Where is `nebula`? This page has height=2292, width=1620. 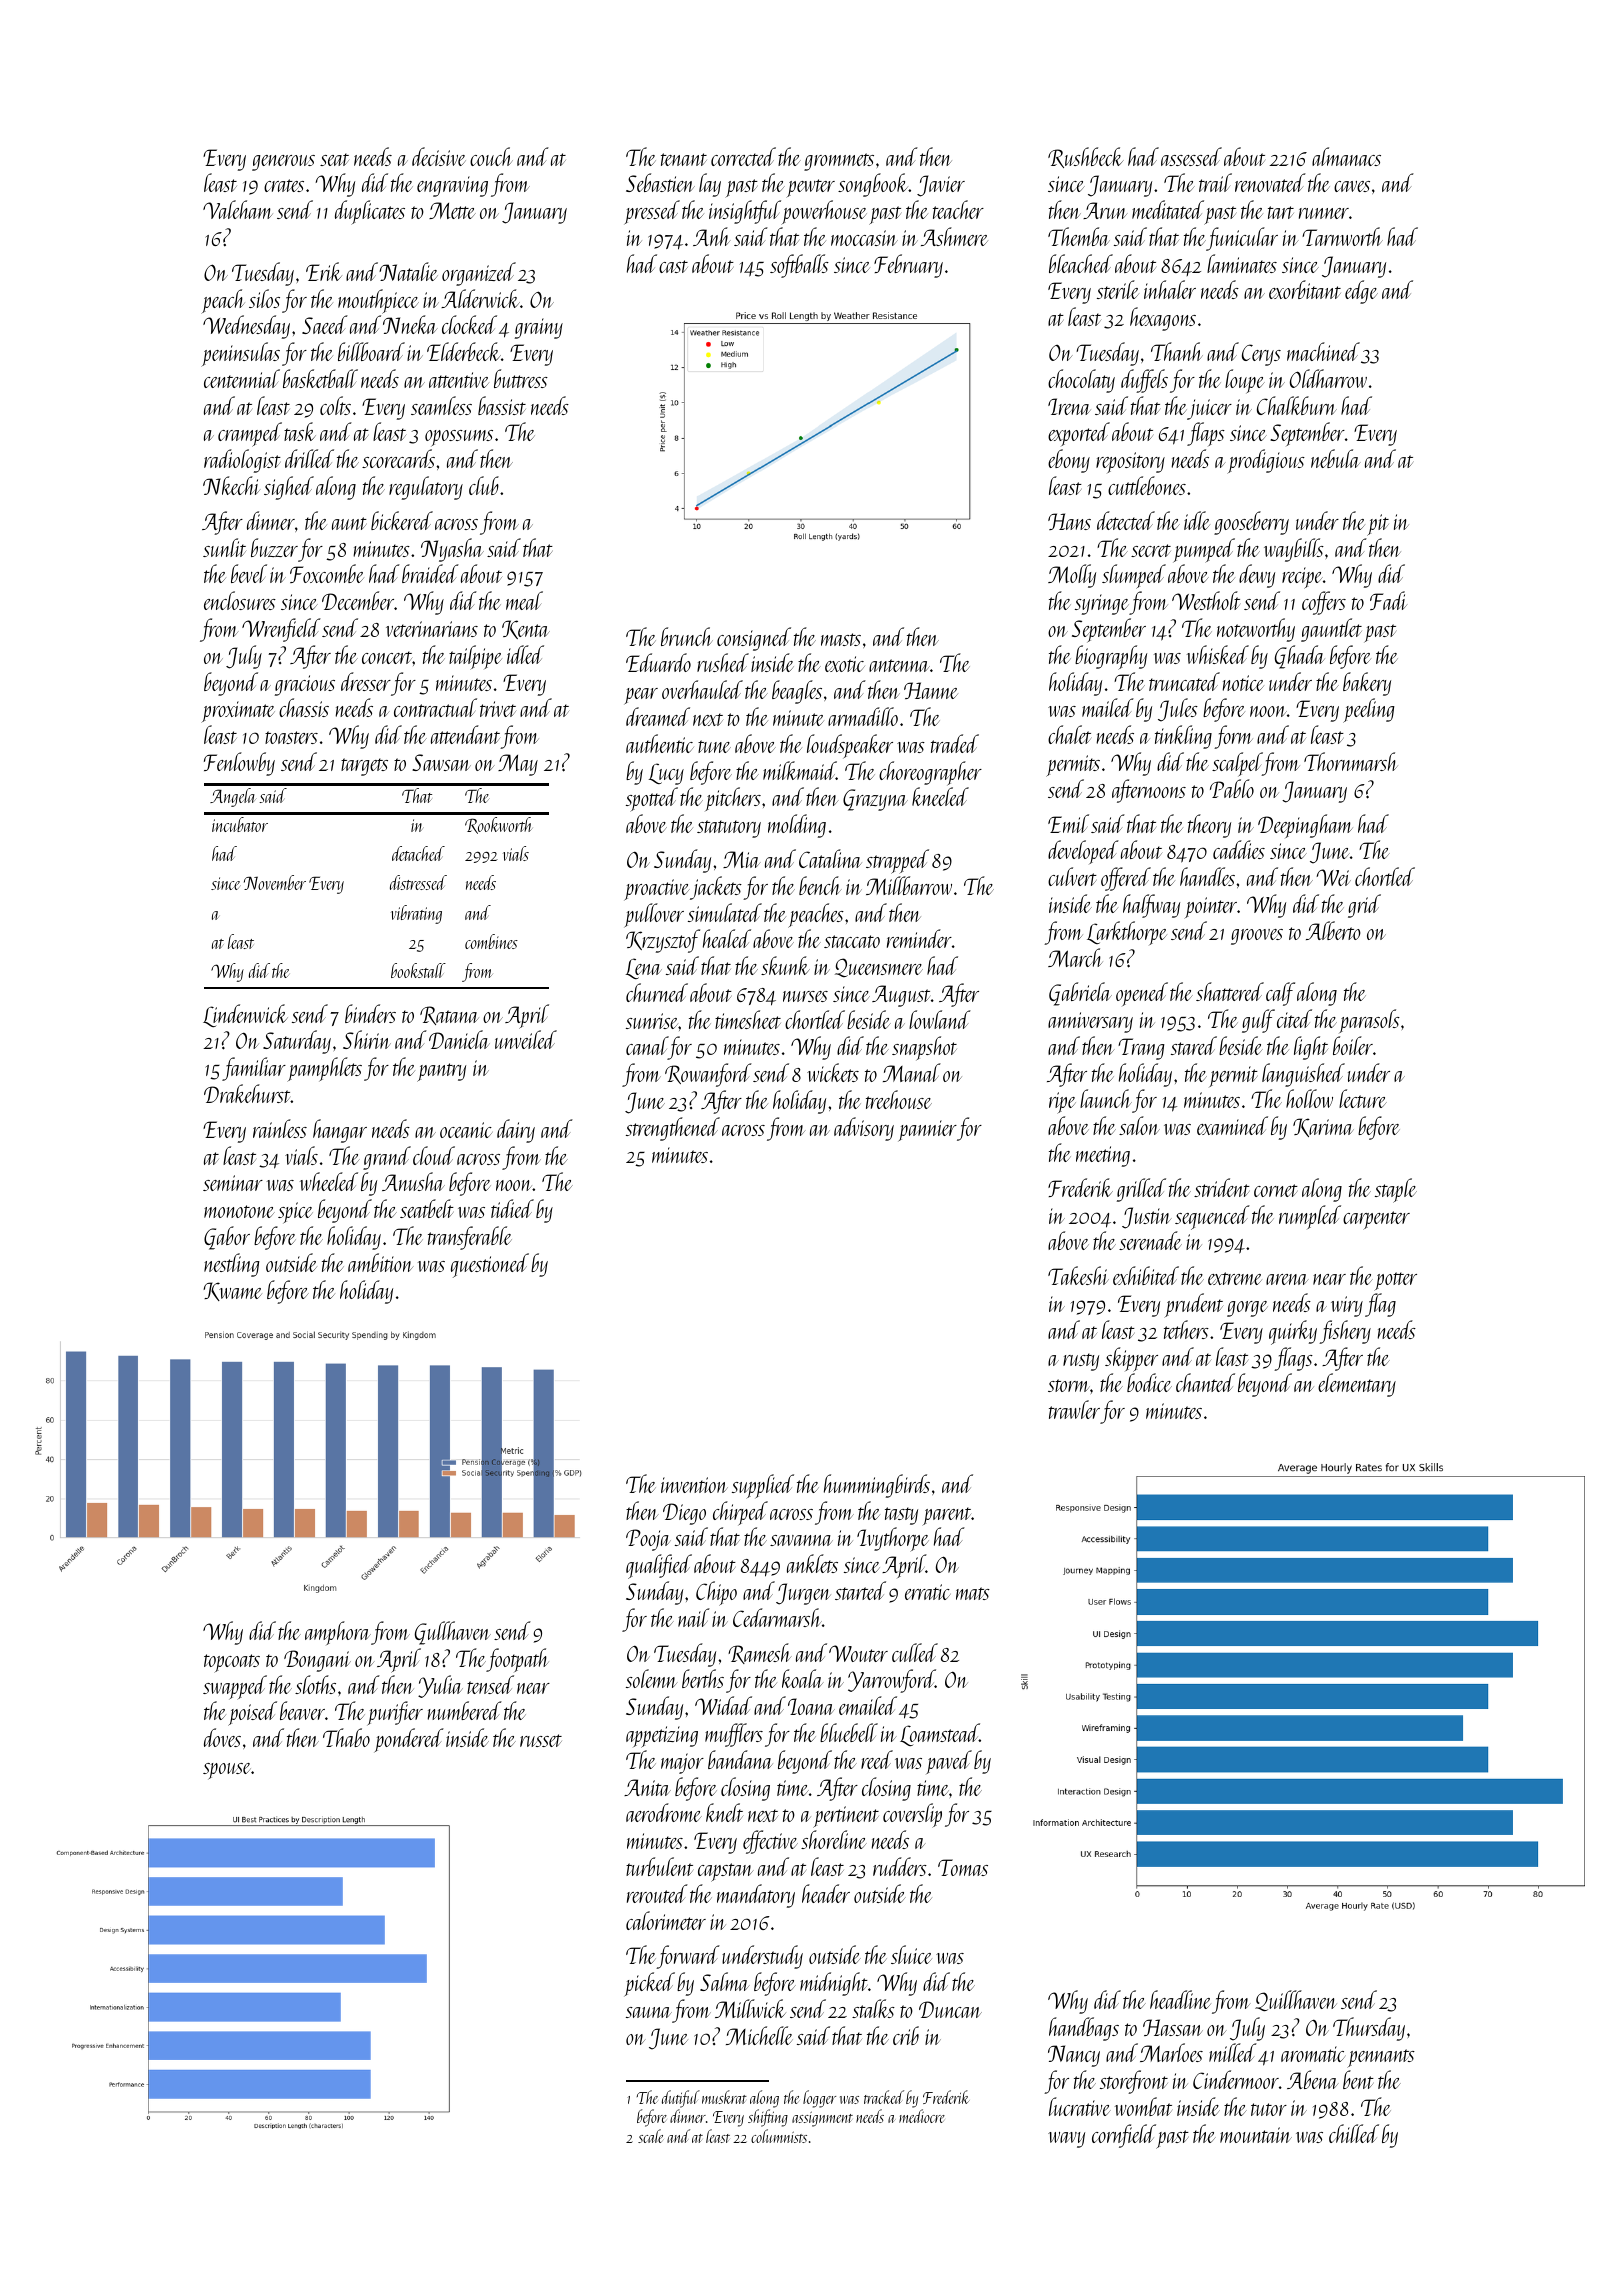 nebula is located at coordinates (1336, 458).
